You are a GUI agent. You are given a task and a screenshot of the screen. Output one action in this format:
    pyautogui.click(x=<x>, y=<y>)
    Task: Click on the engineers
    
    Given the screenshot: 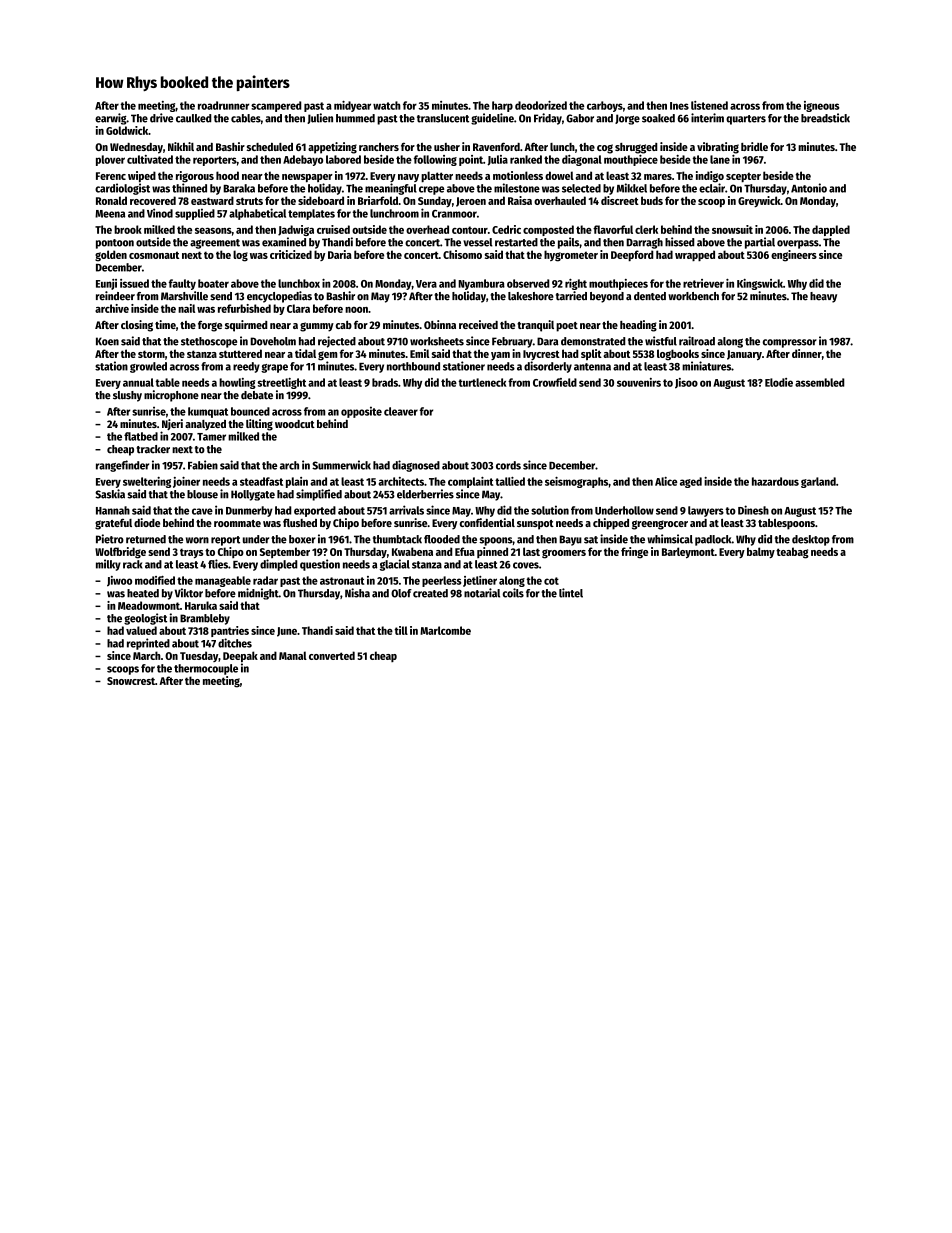 What is the action you would take?
    pyautogui.click(x=794, y=256)
